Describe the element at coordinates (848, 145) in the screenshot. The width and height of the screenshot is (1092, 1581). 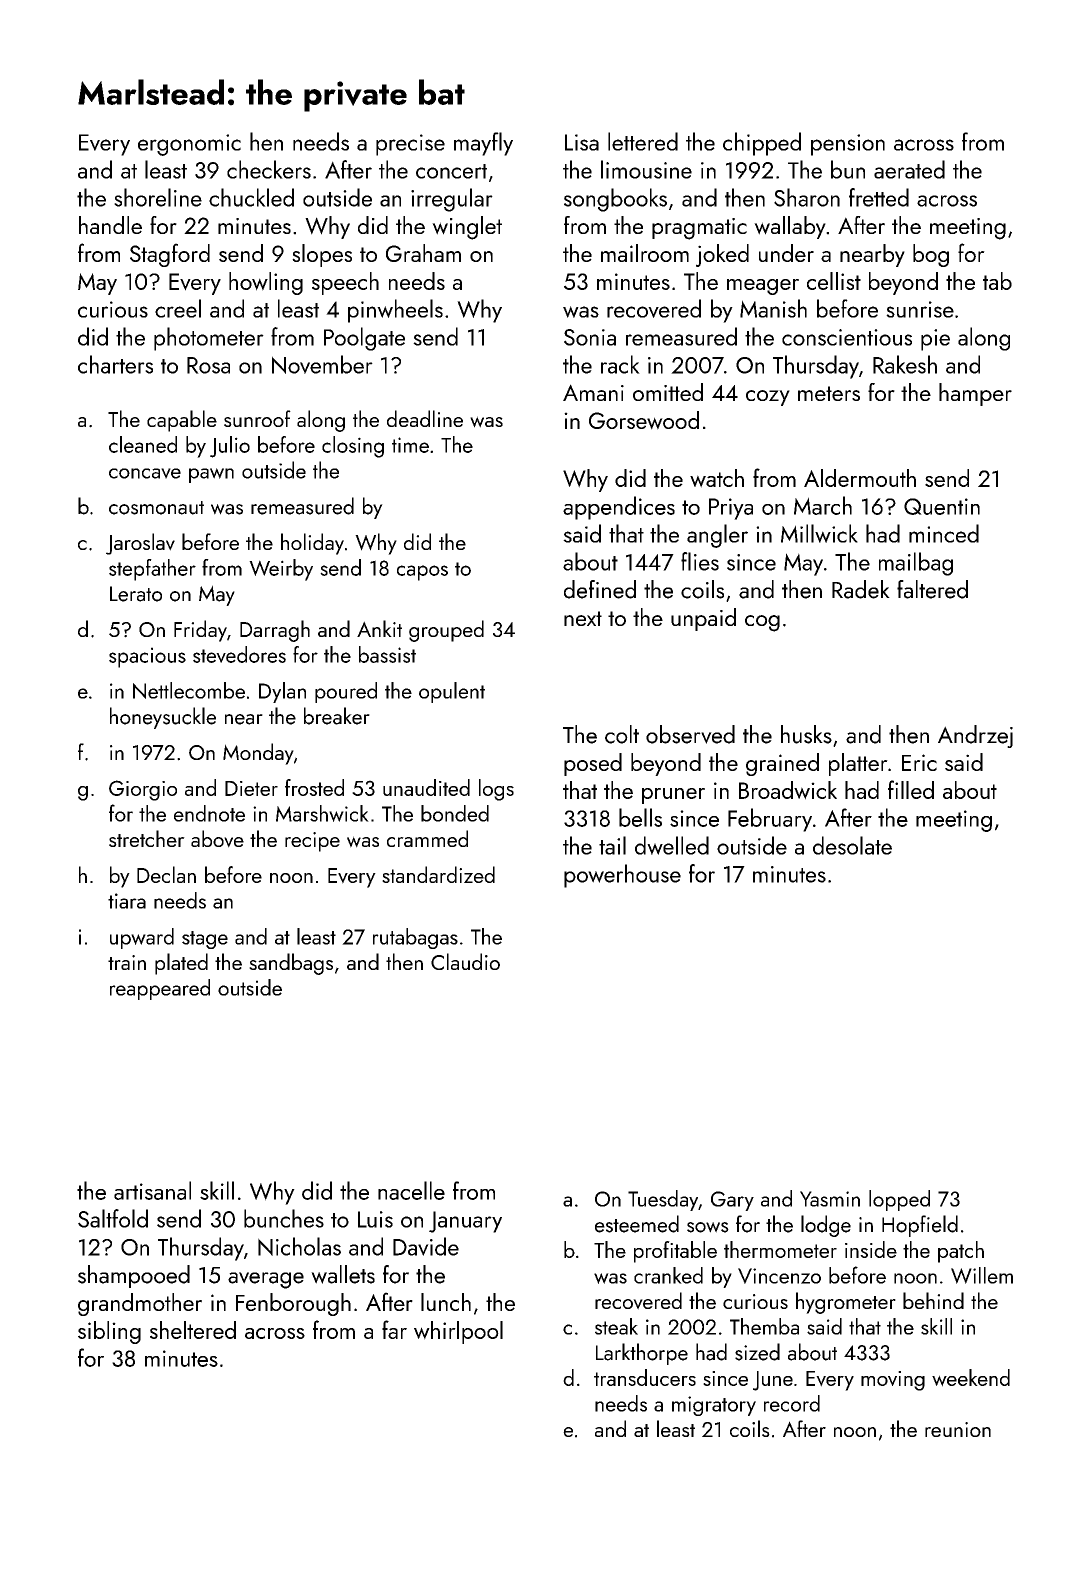
I see `pension` at that location.
